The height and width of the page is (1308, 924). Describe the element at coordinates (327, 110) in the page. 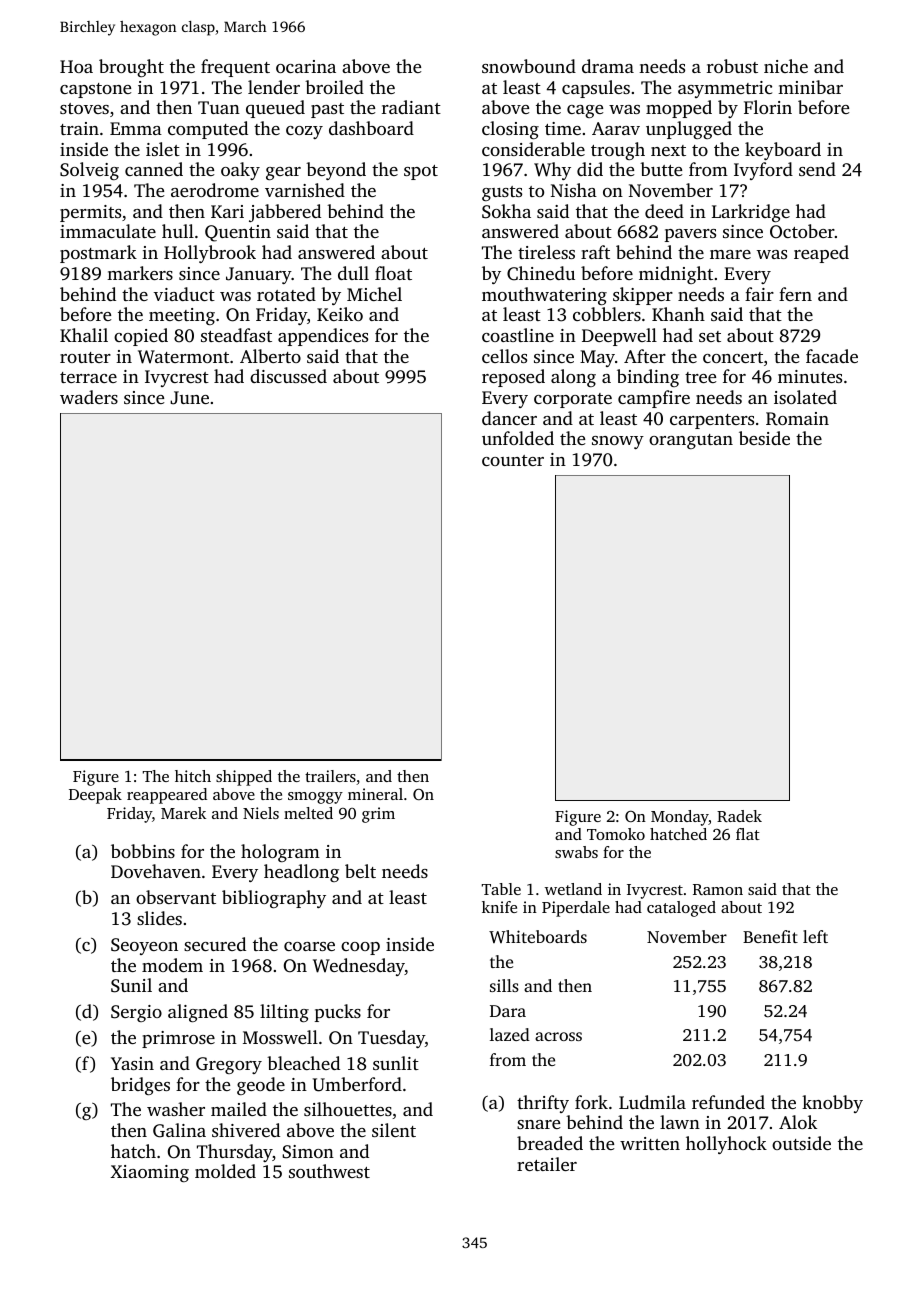

I see `past` at that location.
